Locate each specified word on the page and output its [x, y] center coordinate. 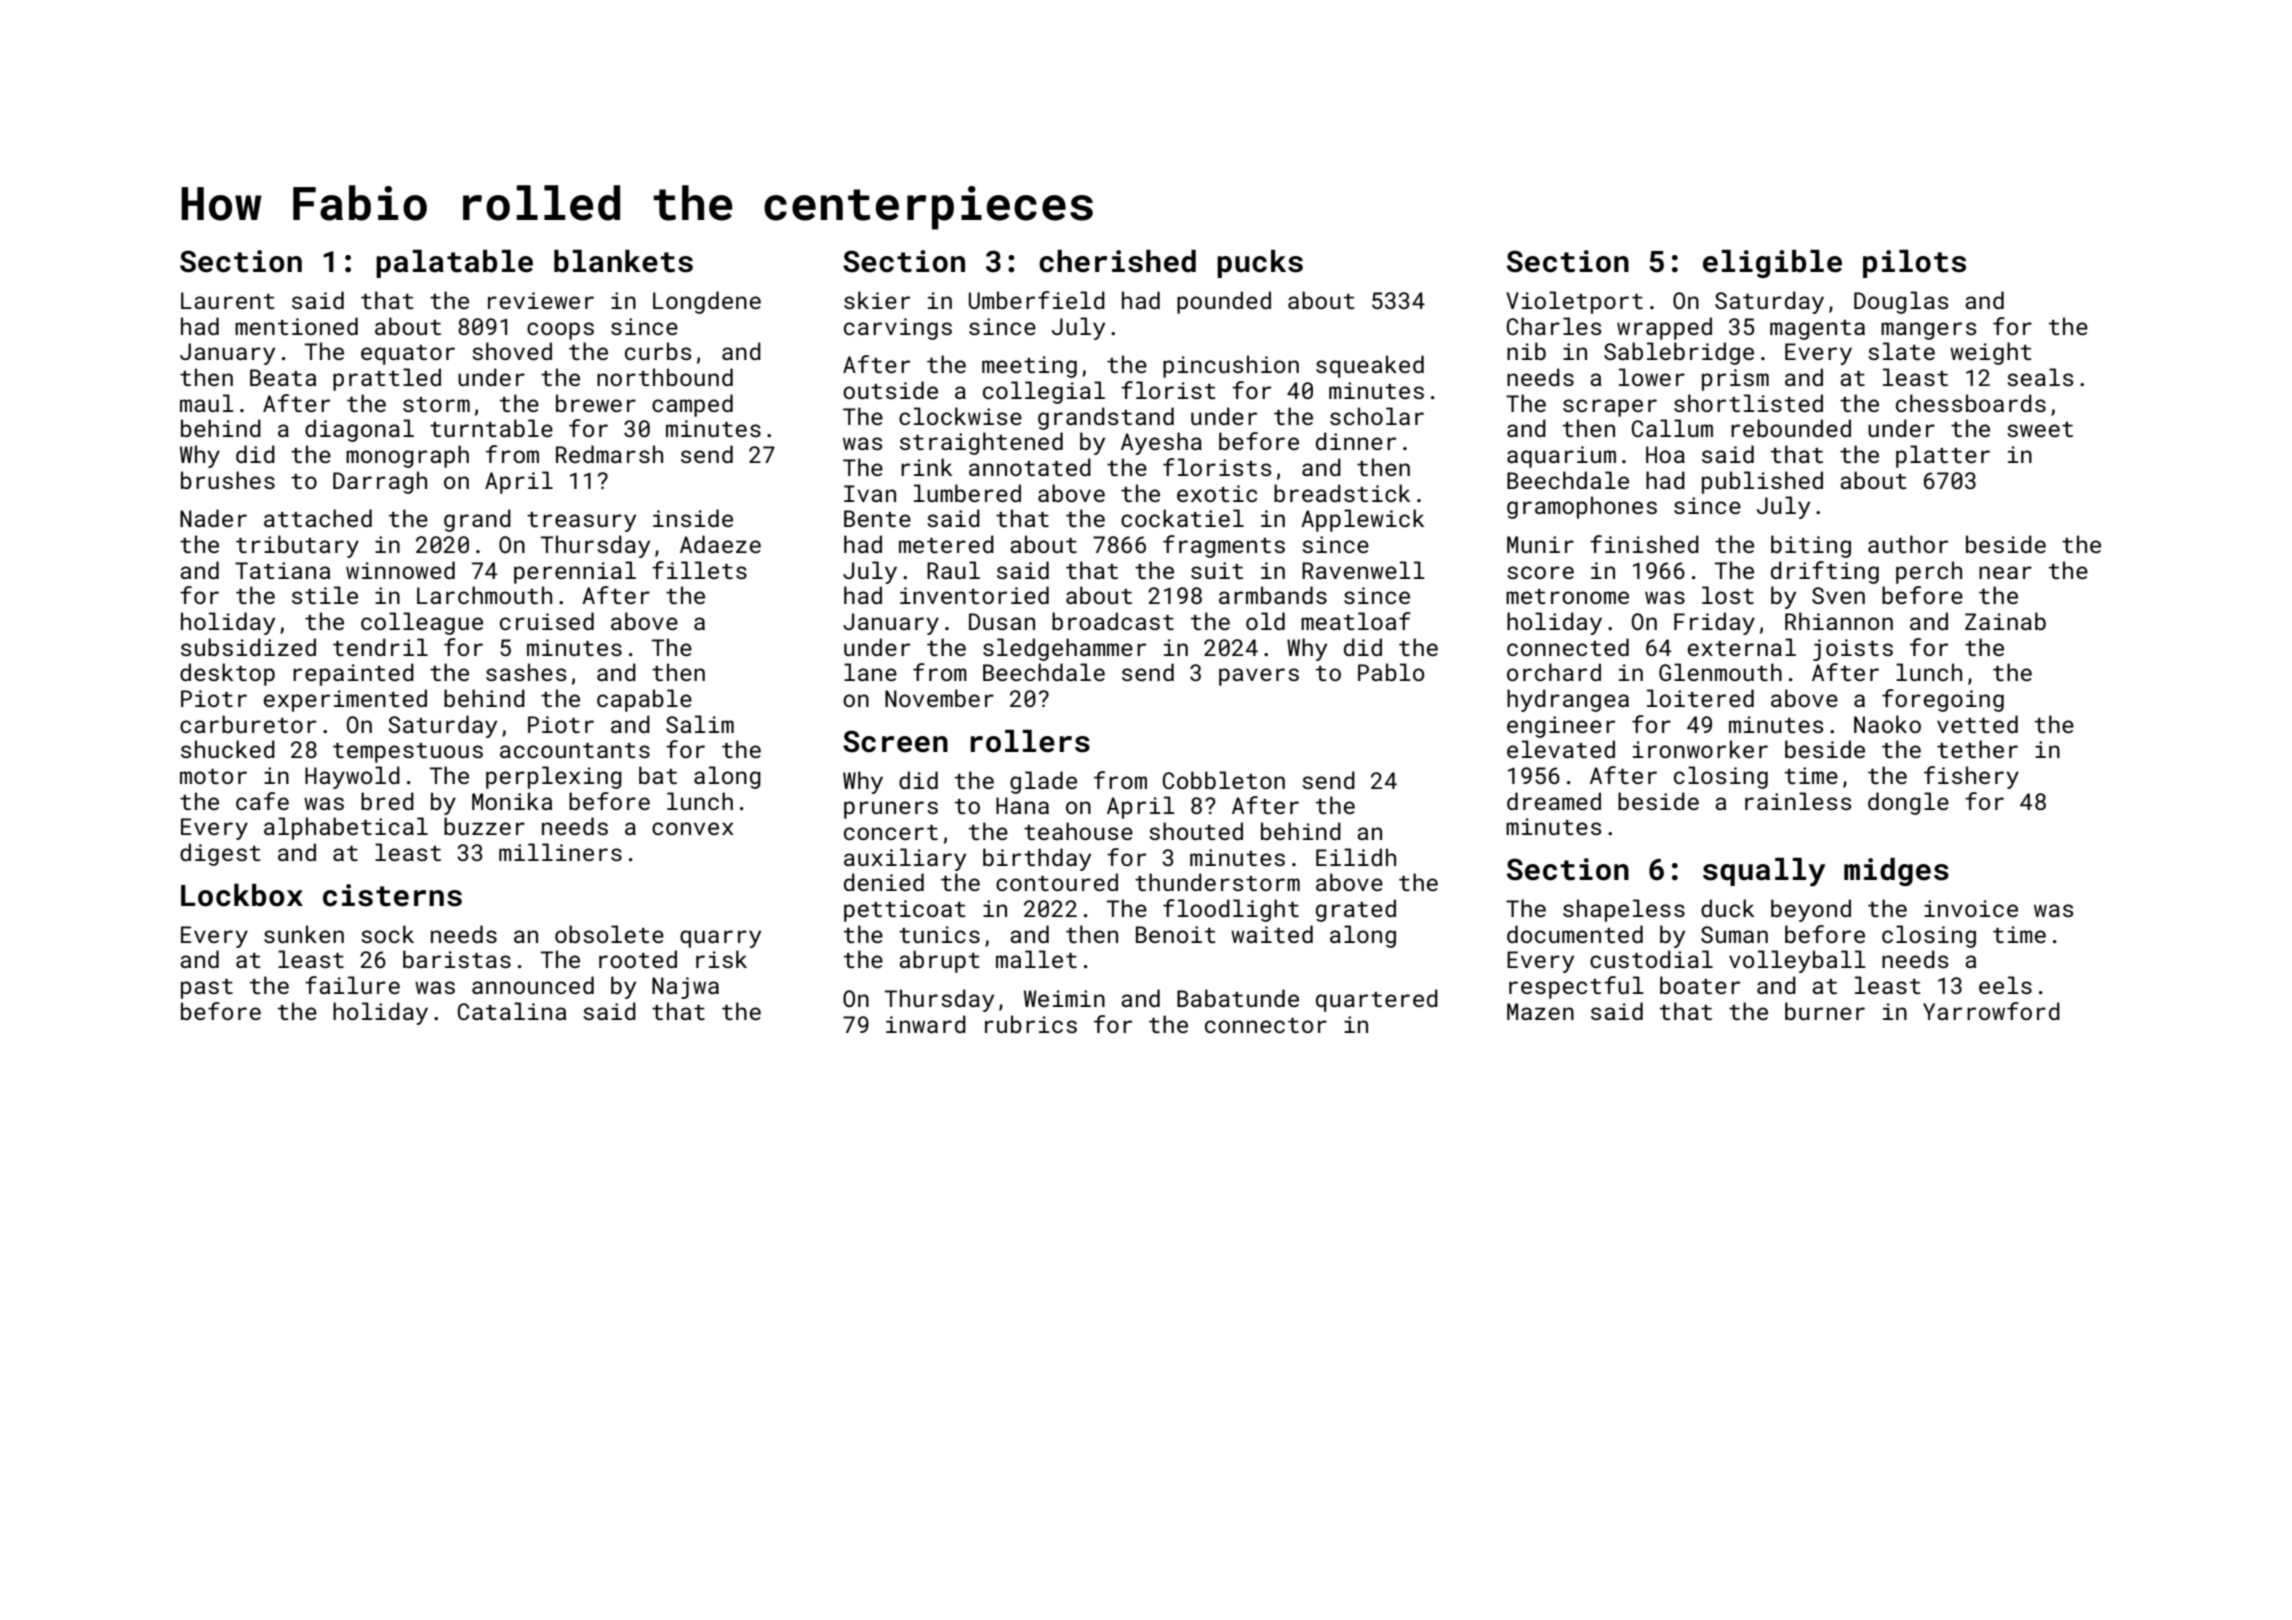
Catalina [512, 1011]
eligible [1772, 264]
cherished [1117, 261]
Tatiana [282, 570]
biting [1811, 546]
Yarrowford [1991, 1011]
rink [926, 467]
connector [1266, 1025]
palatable [454, 264]
